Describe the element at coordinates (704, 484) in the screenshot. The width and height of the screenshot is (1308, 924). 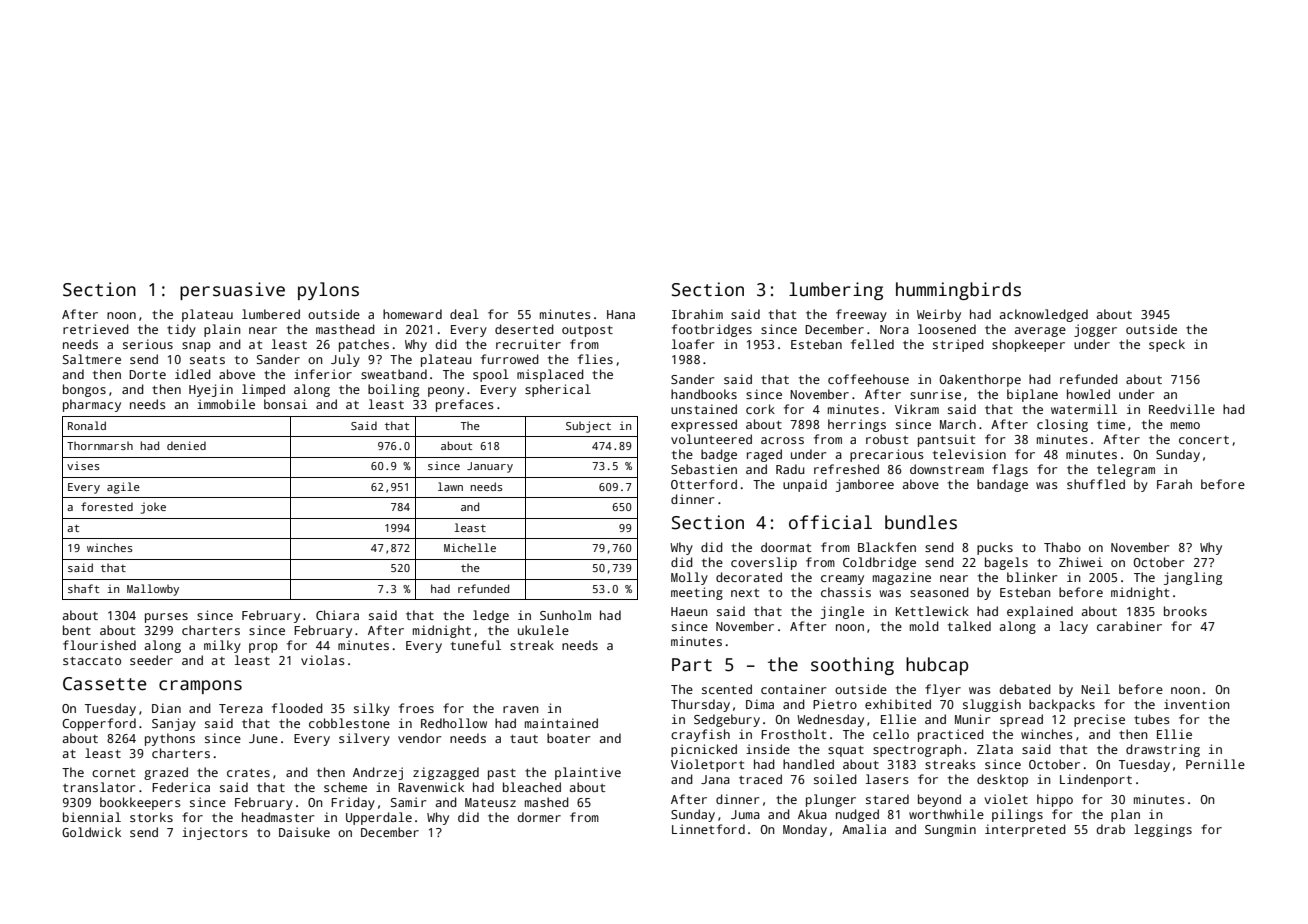
I see `Otterford` at that location.
